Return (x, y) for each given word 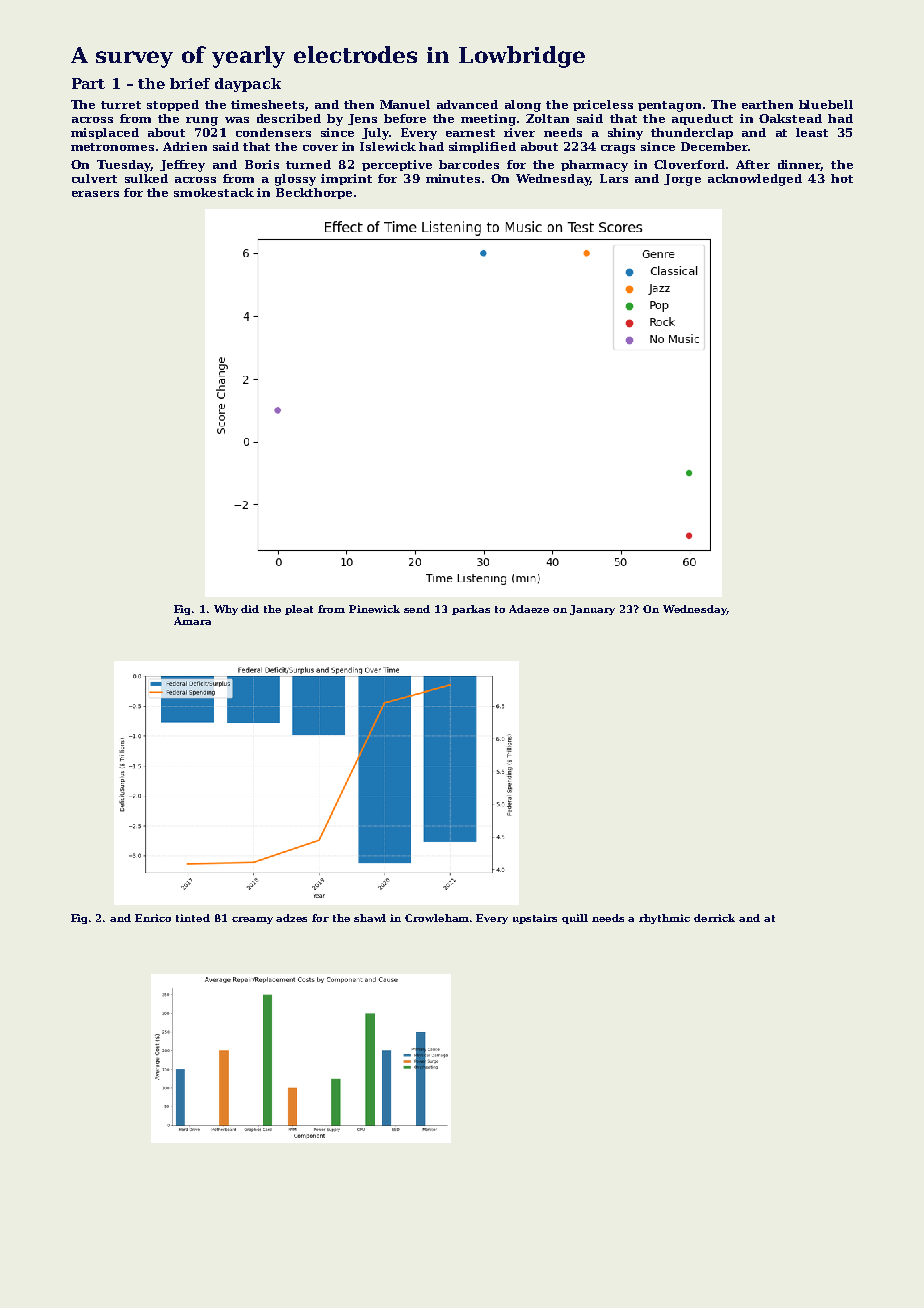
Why (226, 610)
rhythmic (664, 919)
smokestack (214, 192)
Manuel (405, 104)
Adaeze (529, 609)
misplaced (105, 133)
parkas (471, 610)
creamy (252, 920)
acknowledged (755, 180)
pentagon (669, 106)
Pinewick (374, 609)
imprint (346, 179)
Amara (192, 621)
